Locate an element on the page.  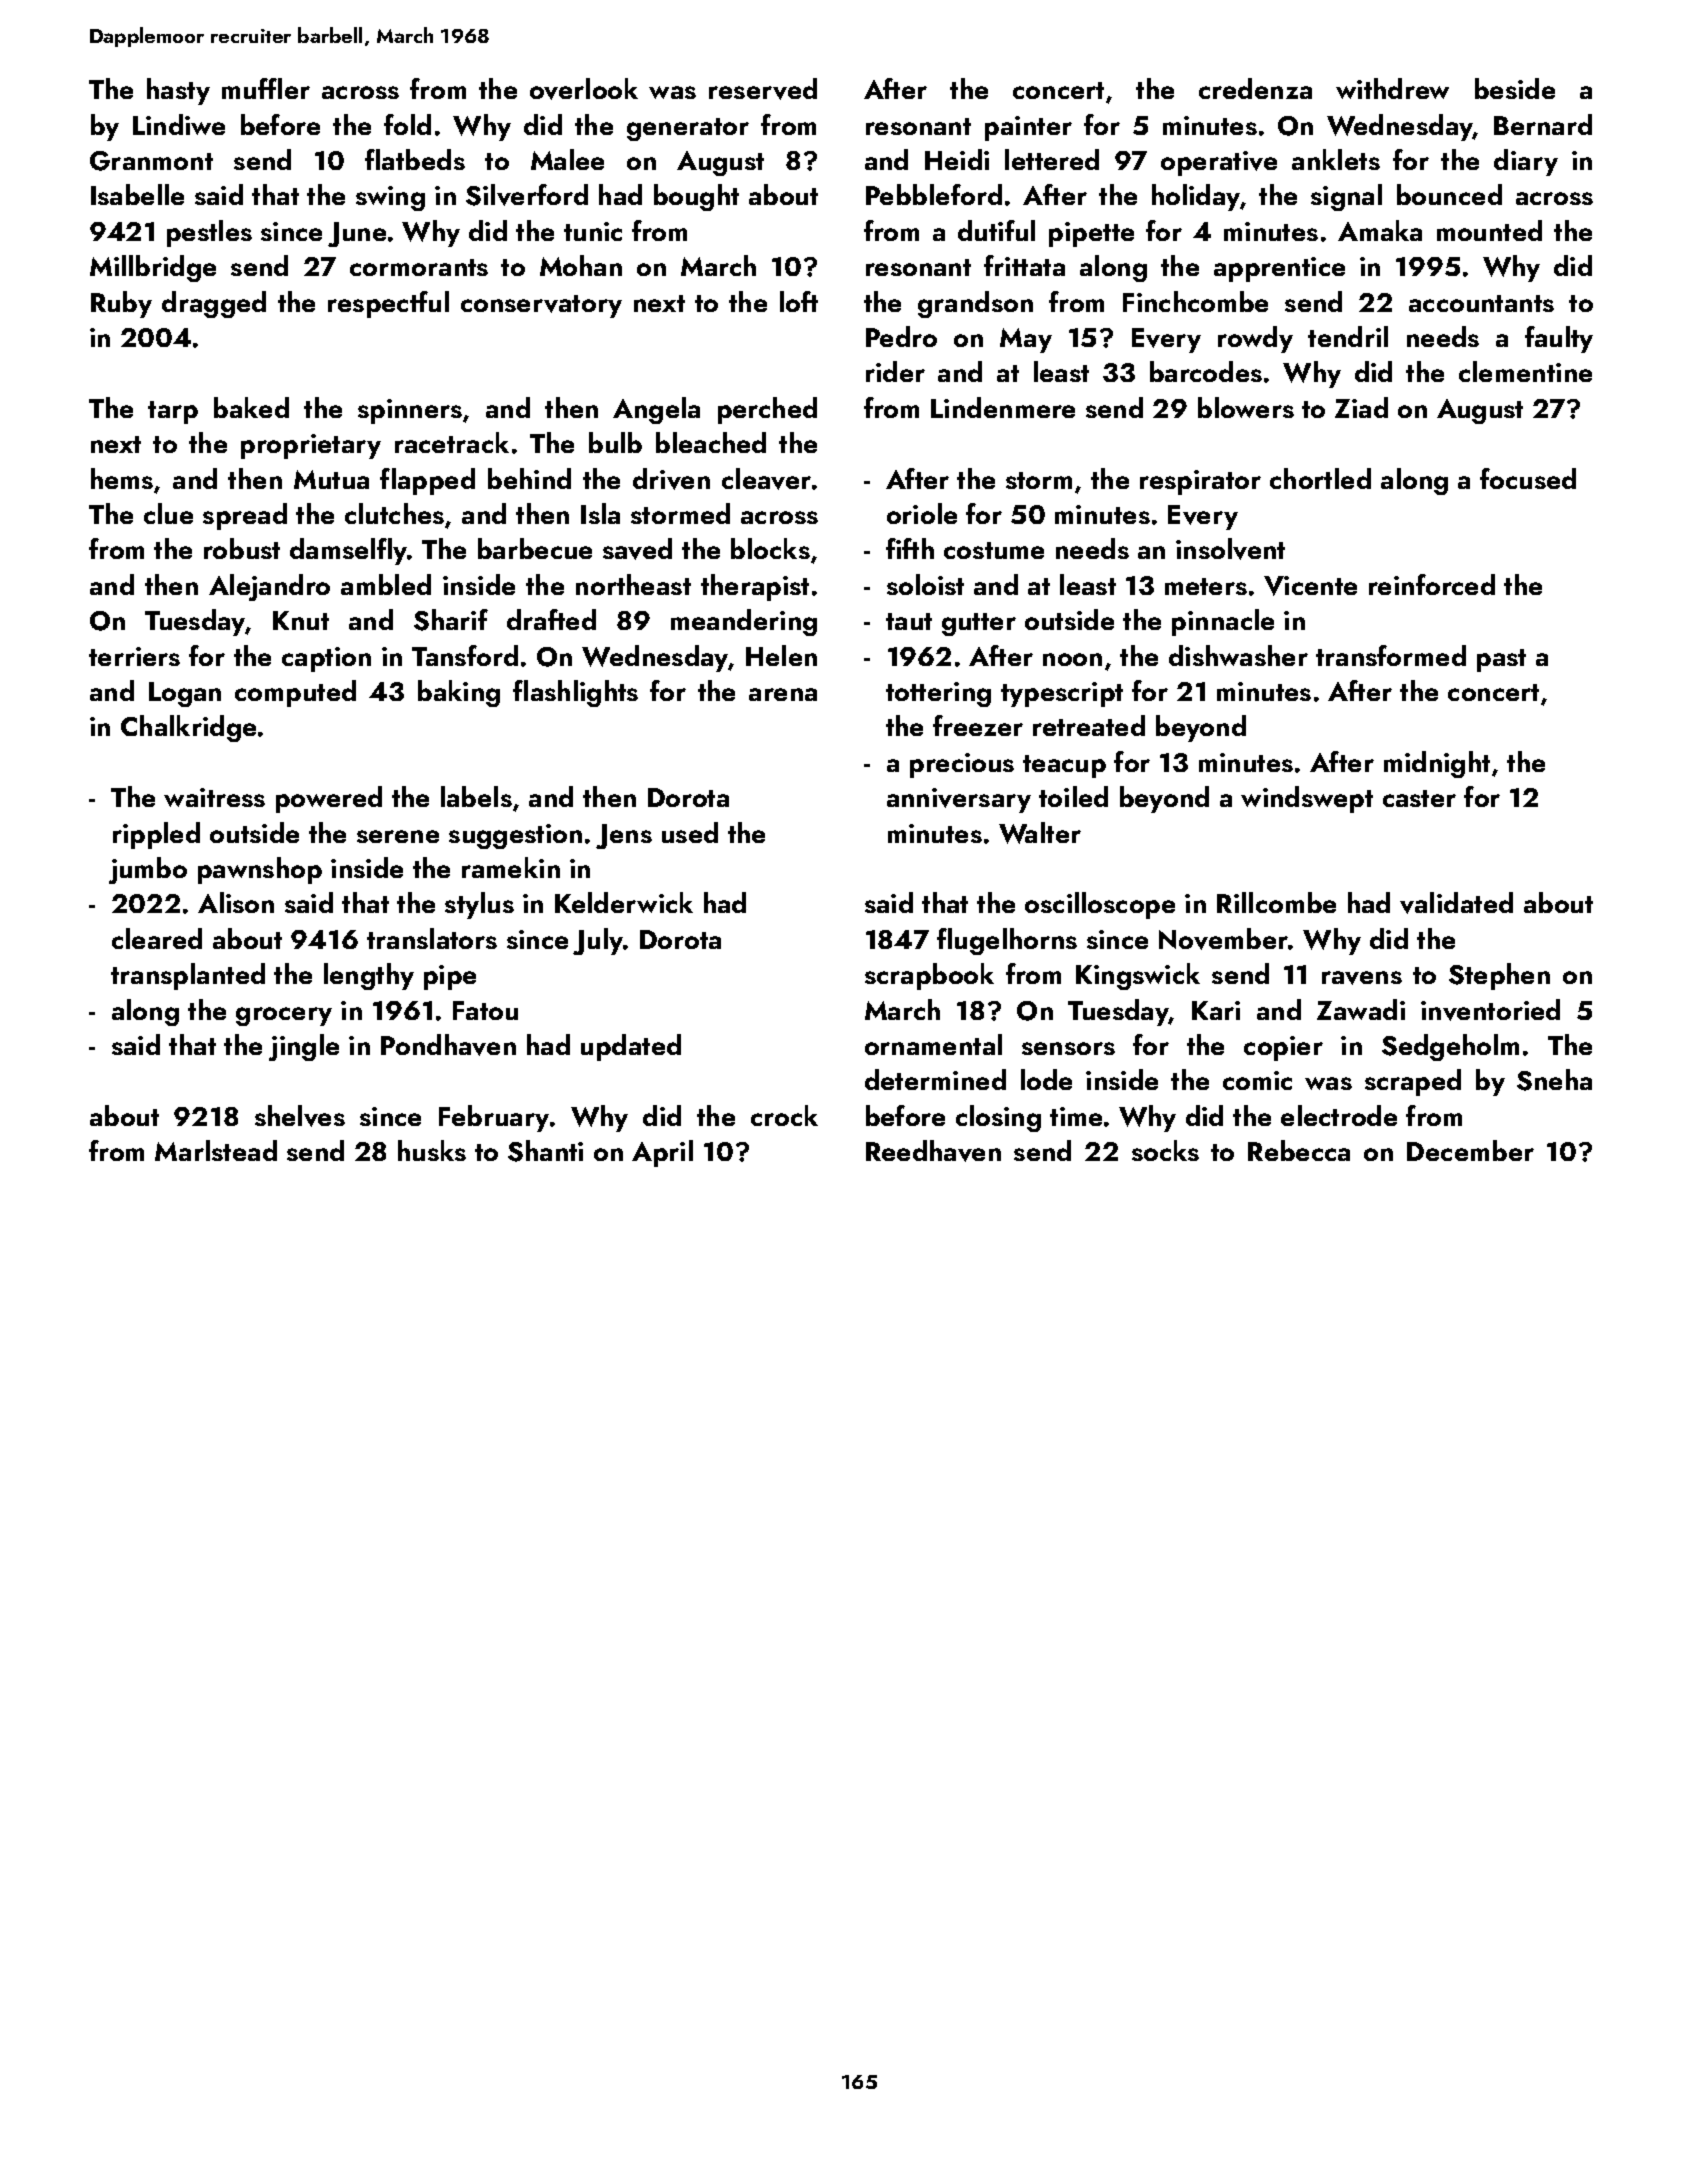
lode is located at coordinates (1046, 1079).
